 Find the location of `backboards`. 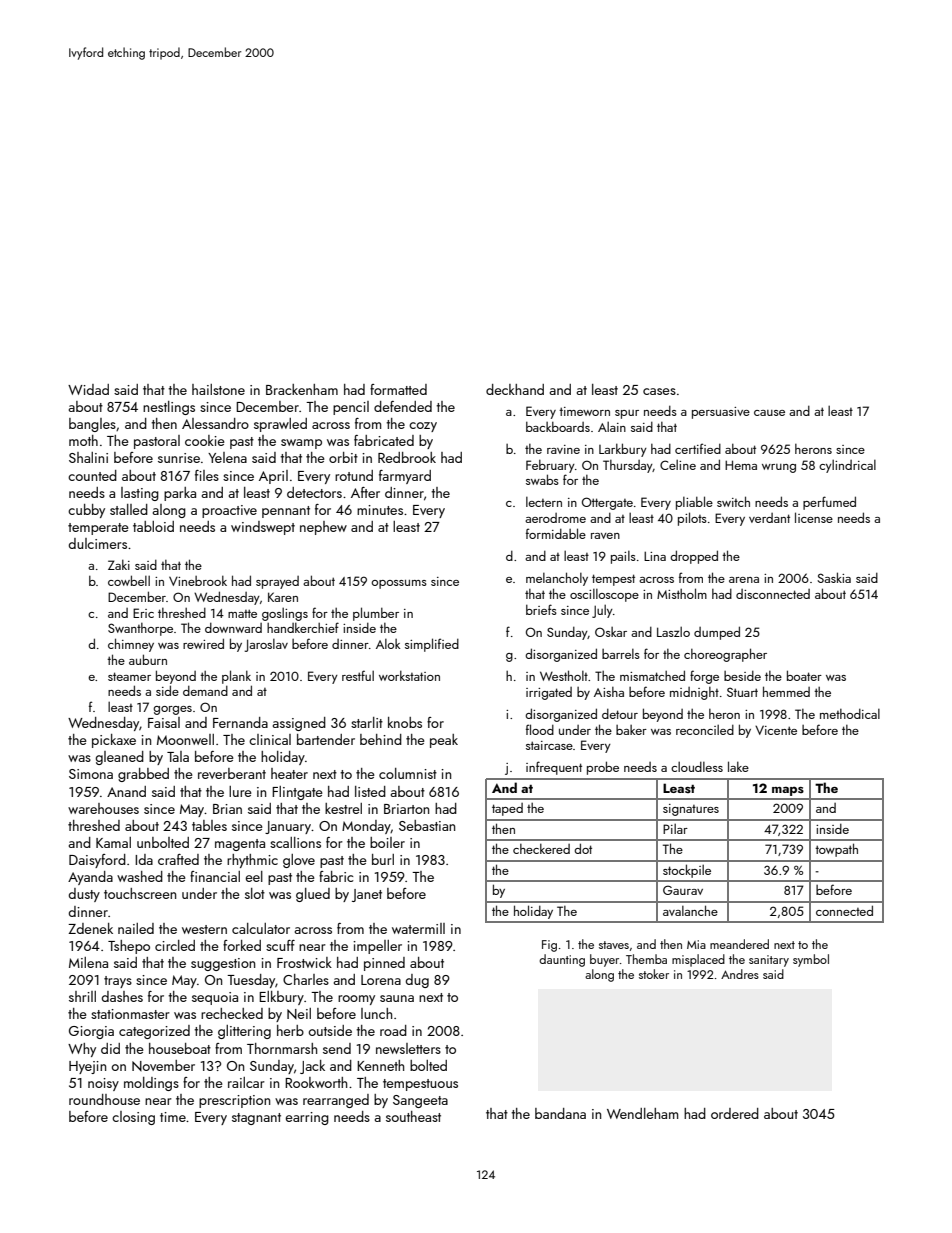

backboards is located at coordinates (558, 427).
